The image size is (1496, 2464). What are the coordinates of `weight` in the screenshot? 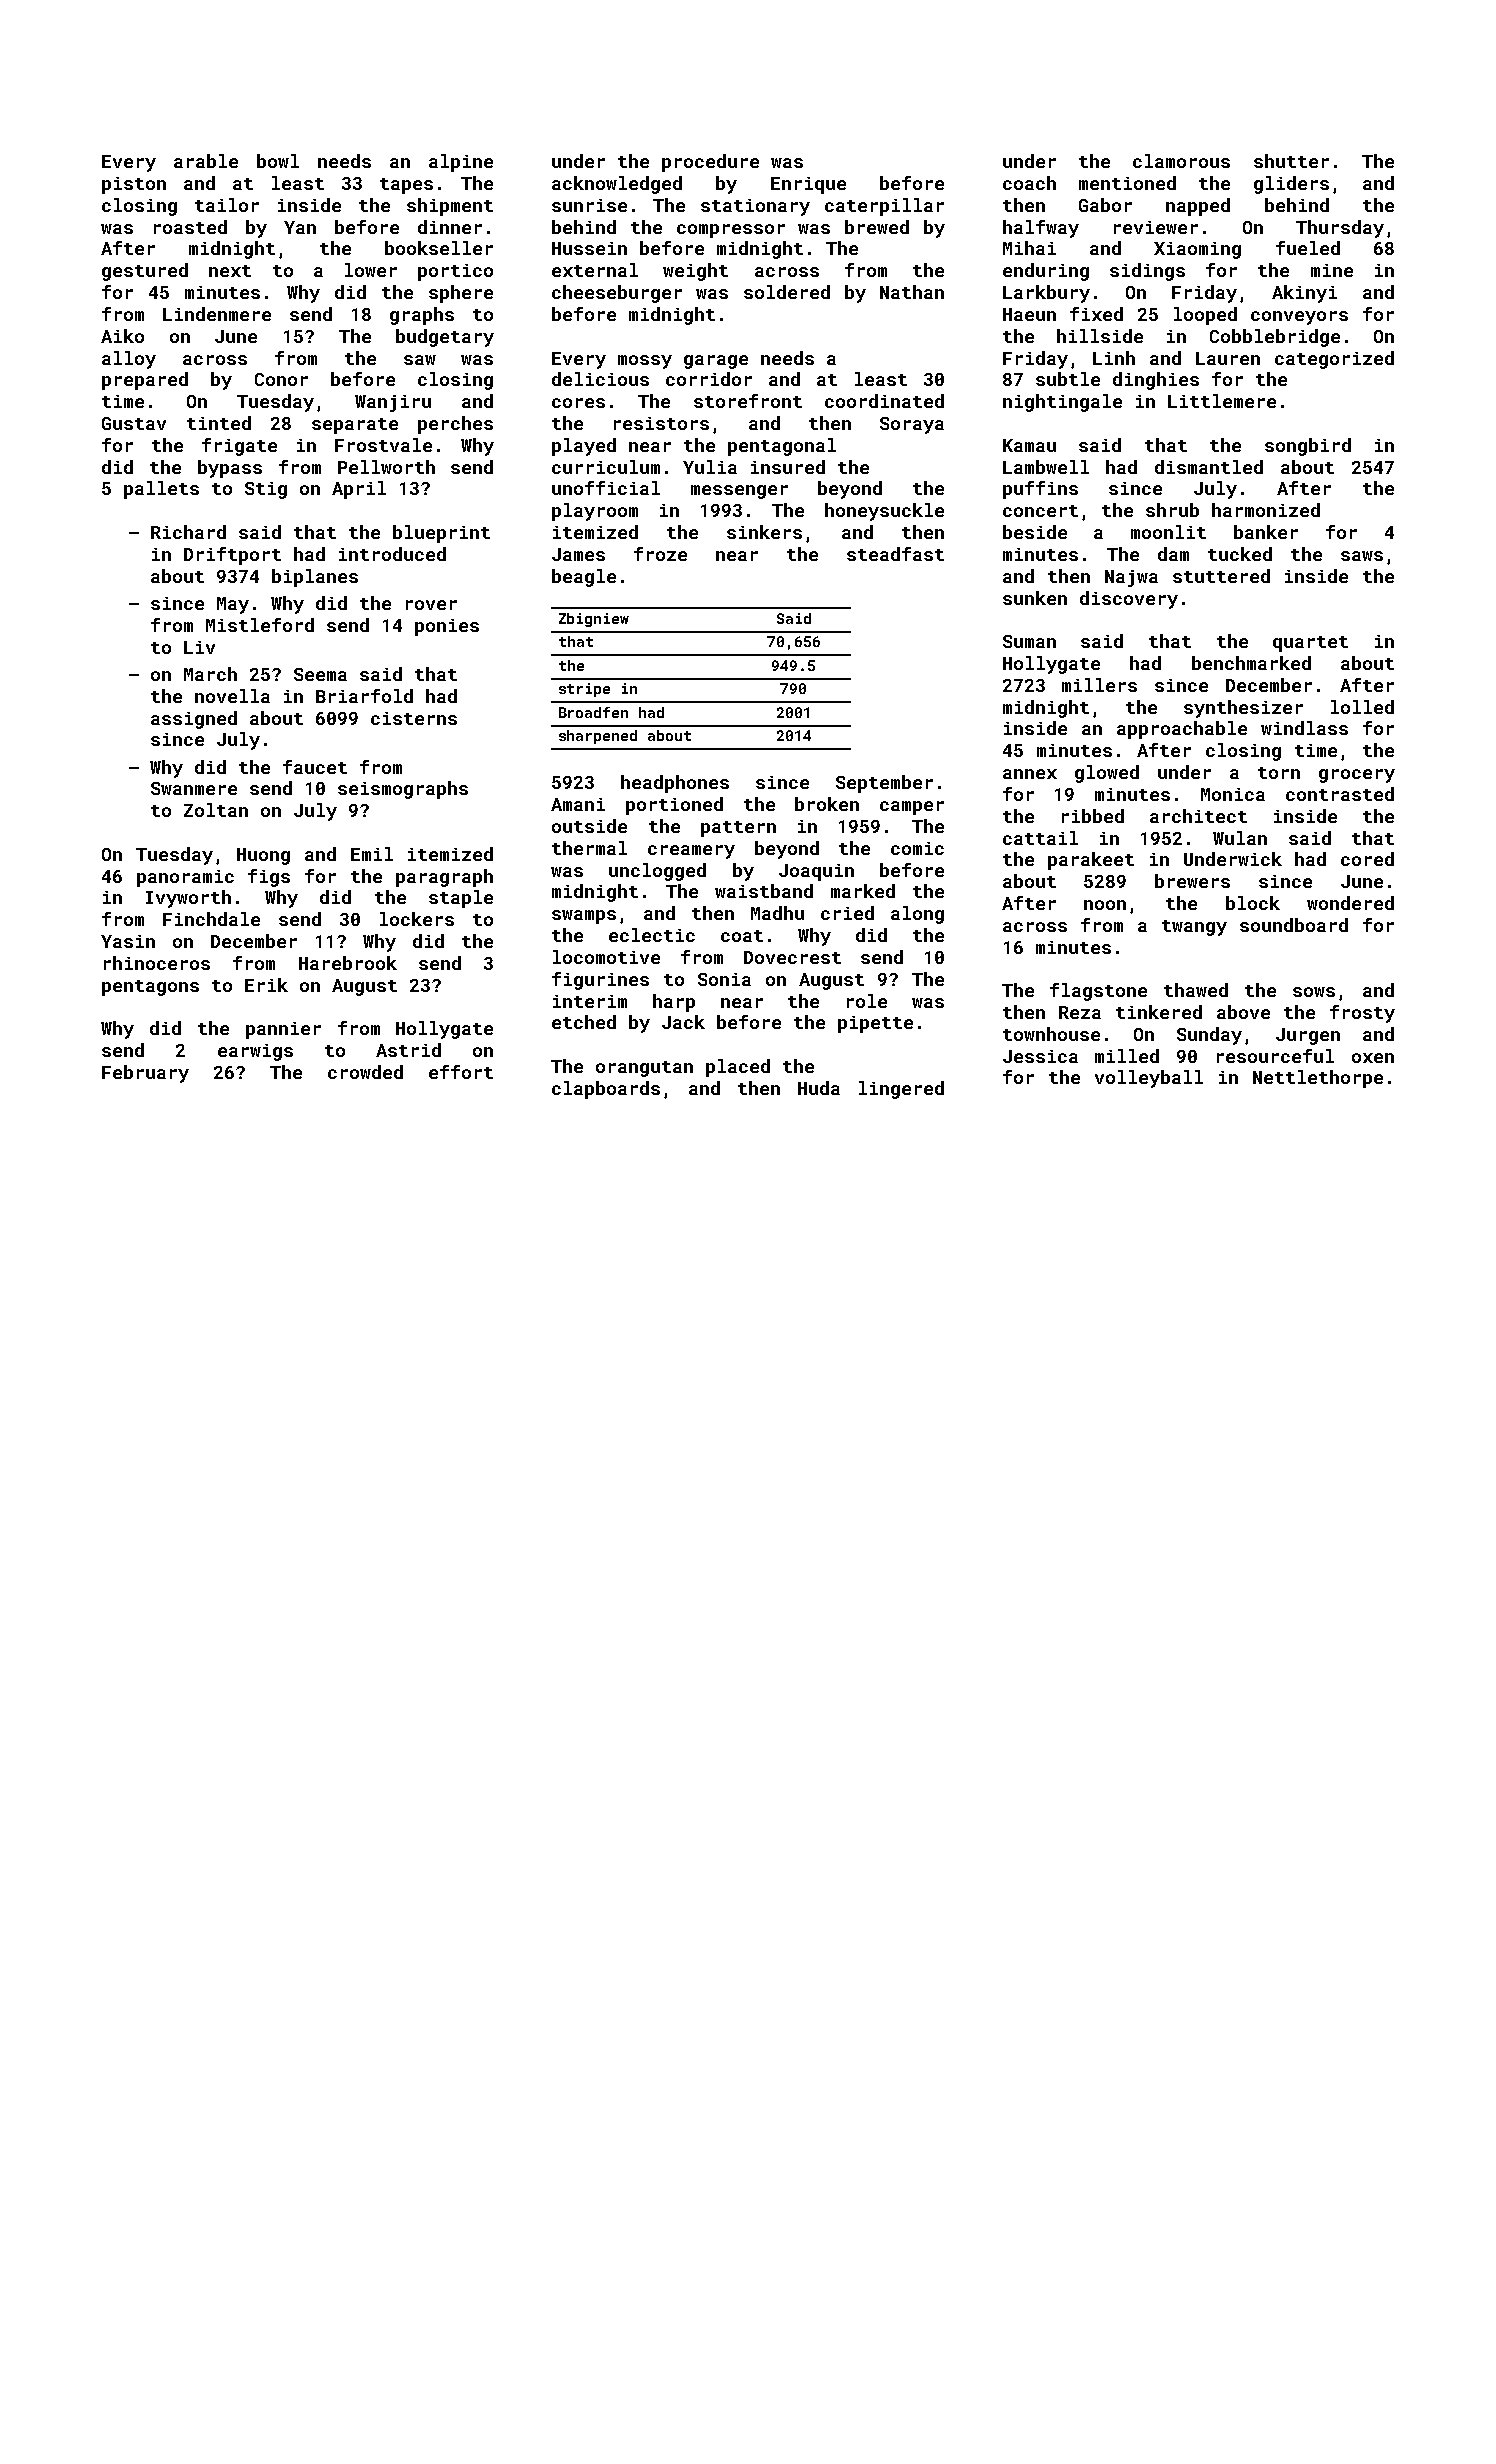 It's located at (695, 272).
